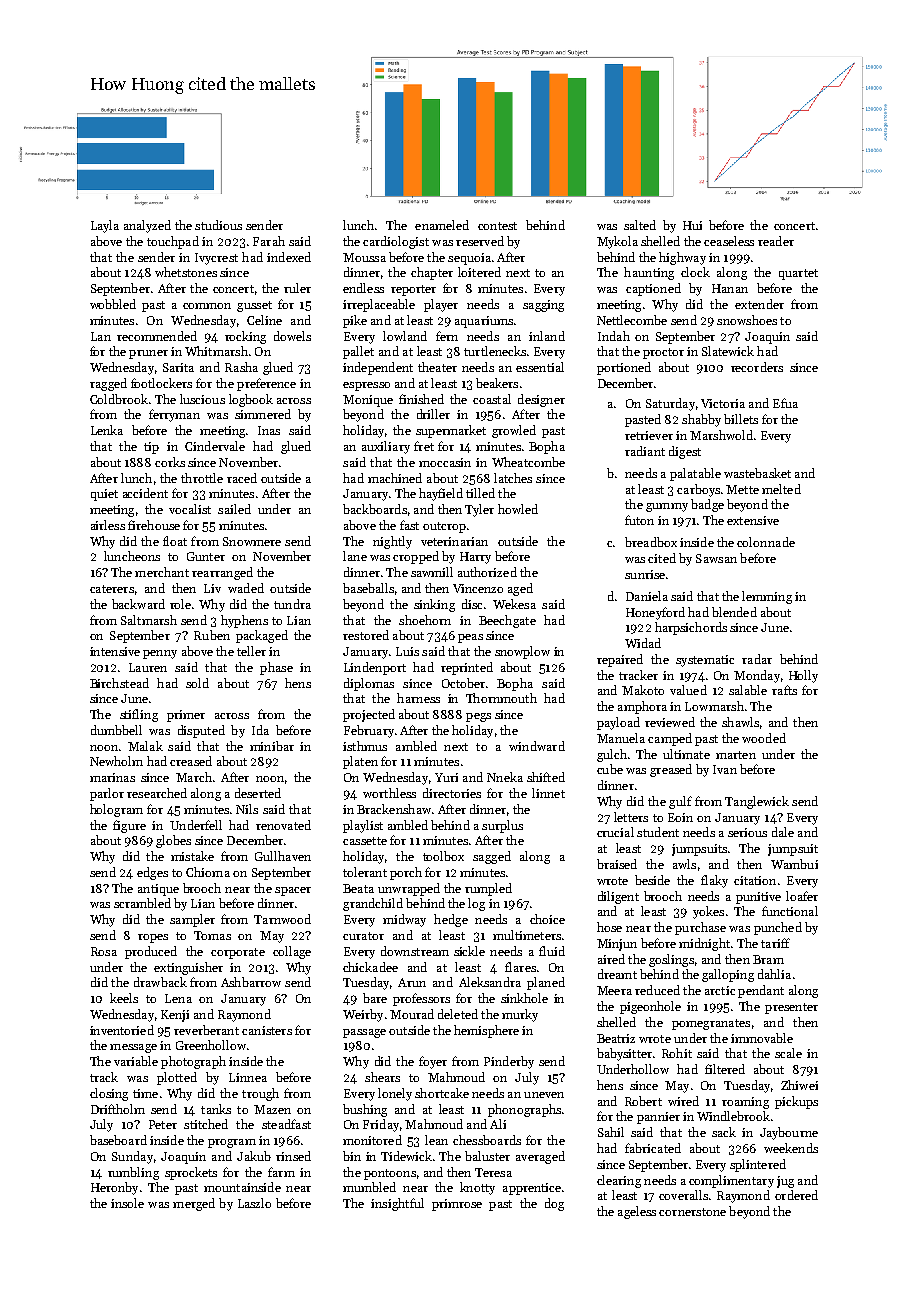 This screenshot has height=1316, width=908. I want to click on authorized, so click(487, 572).
